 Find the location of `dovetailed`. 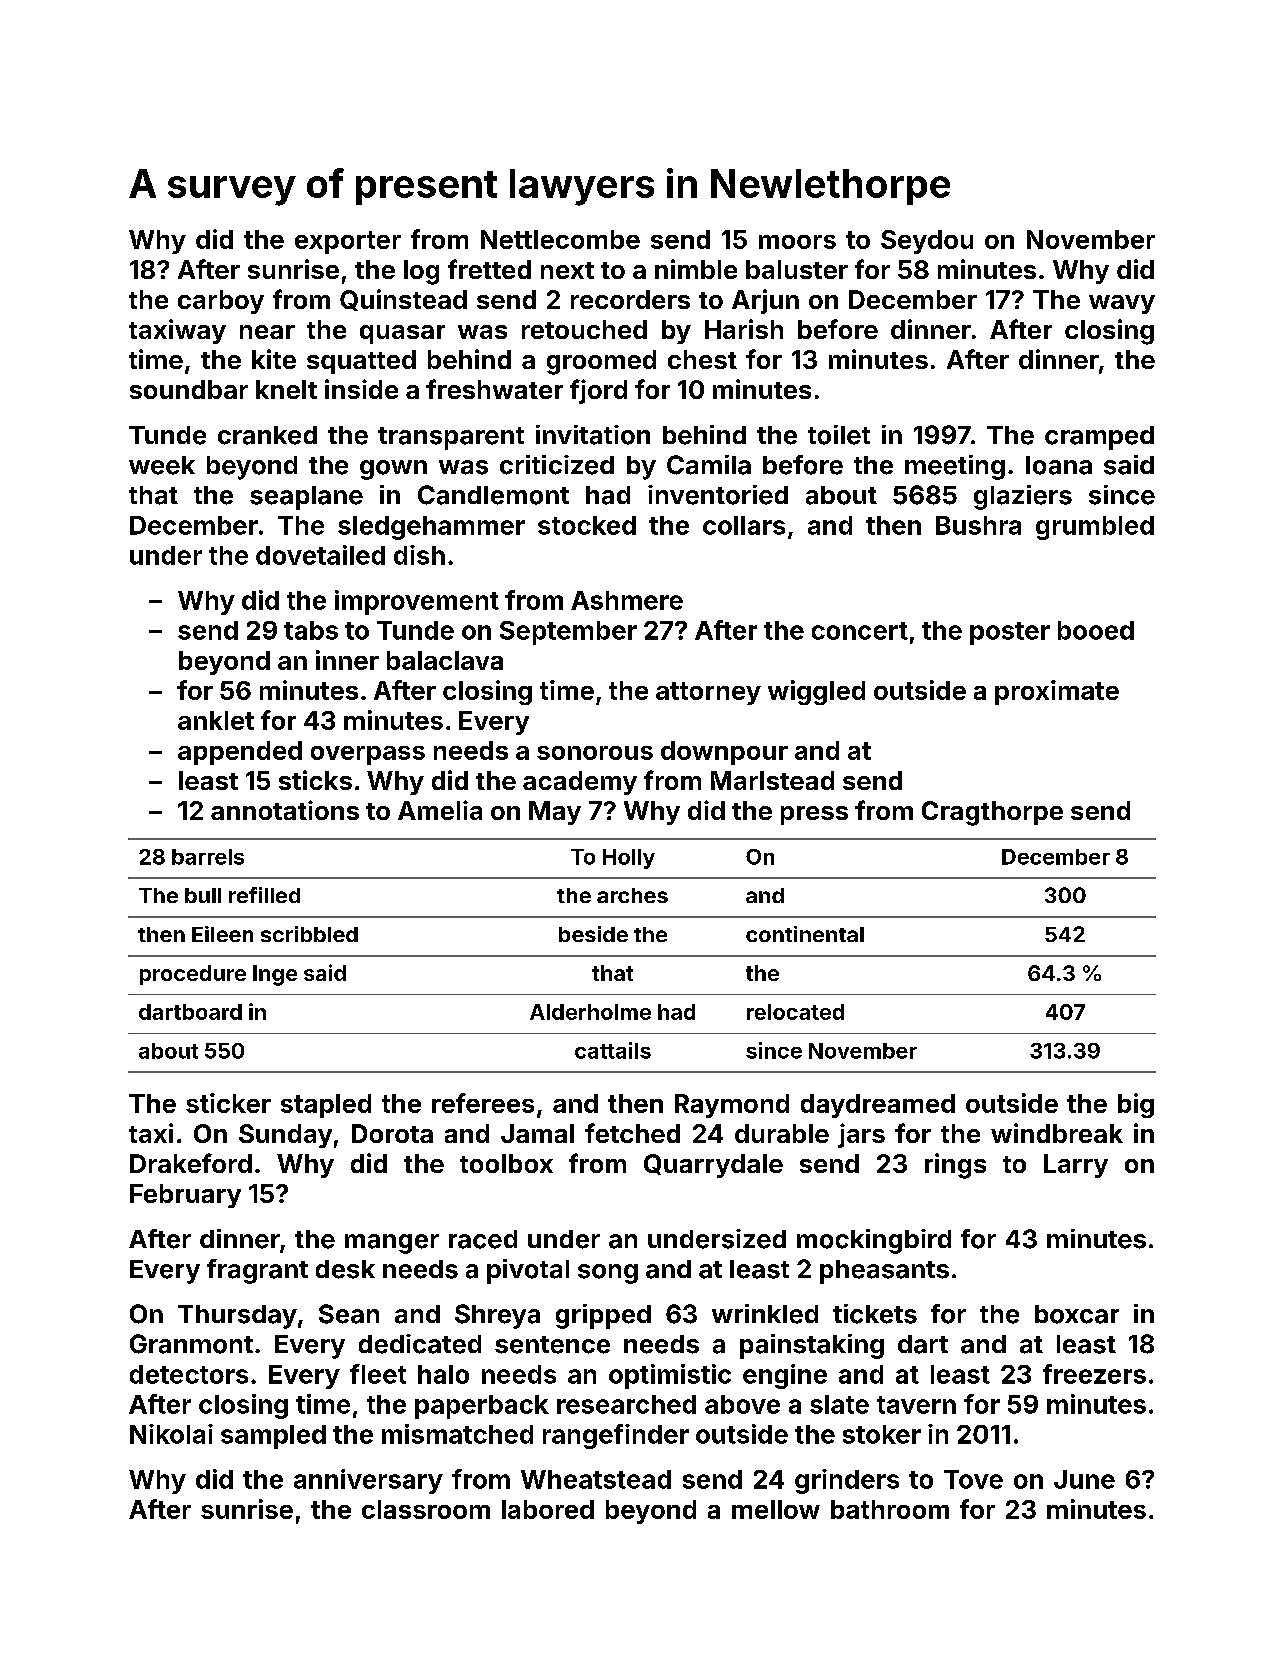

dovetailed is located at coordinates (320, 555).
